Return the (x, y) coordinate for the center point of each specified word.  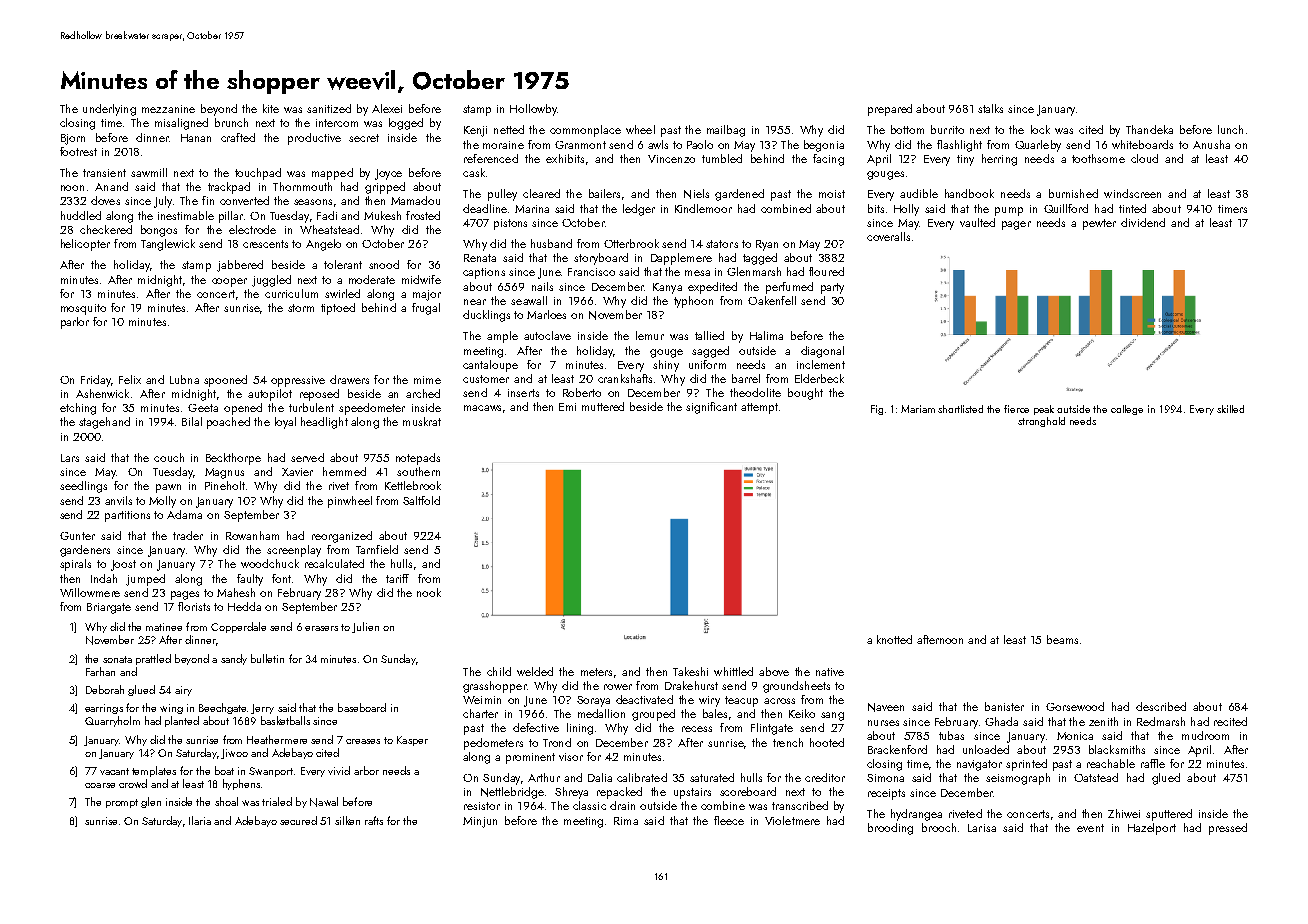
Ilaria (200, 820)
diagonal (822, 352)
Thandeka (1149, 129)
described (1161, 706)
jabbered (240, 266)
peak (1044, 410)
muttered (603, 406)
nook (429, 592)
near (475, 302)
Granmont (580, 145)
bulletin (267, 658)
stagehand (104, 423)
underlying (109, 110)
